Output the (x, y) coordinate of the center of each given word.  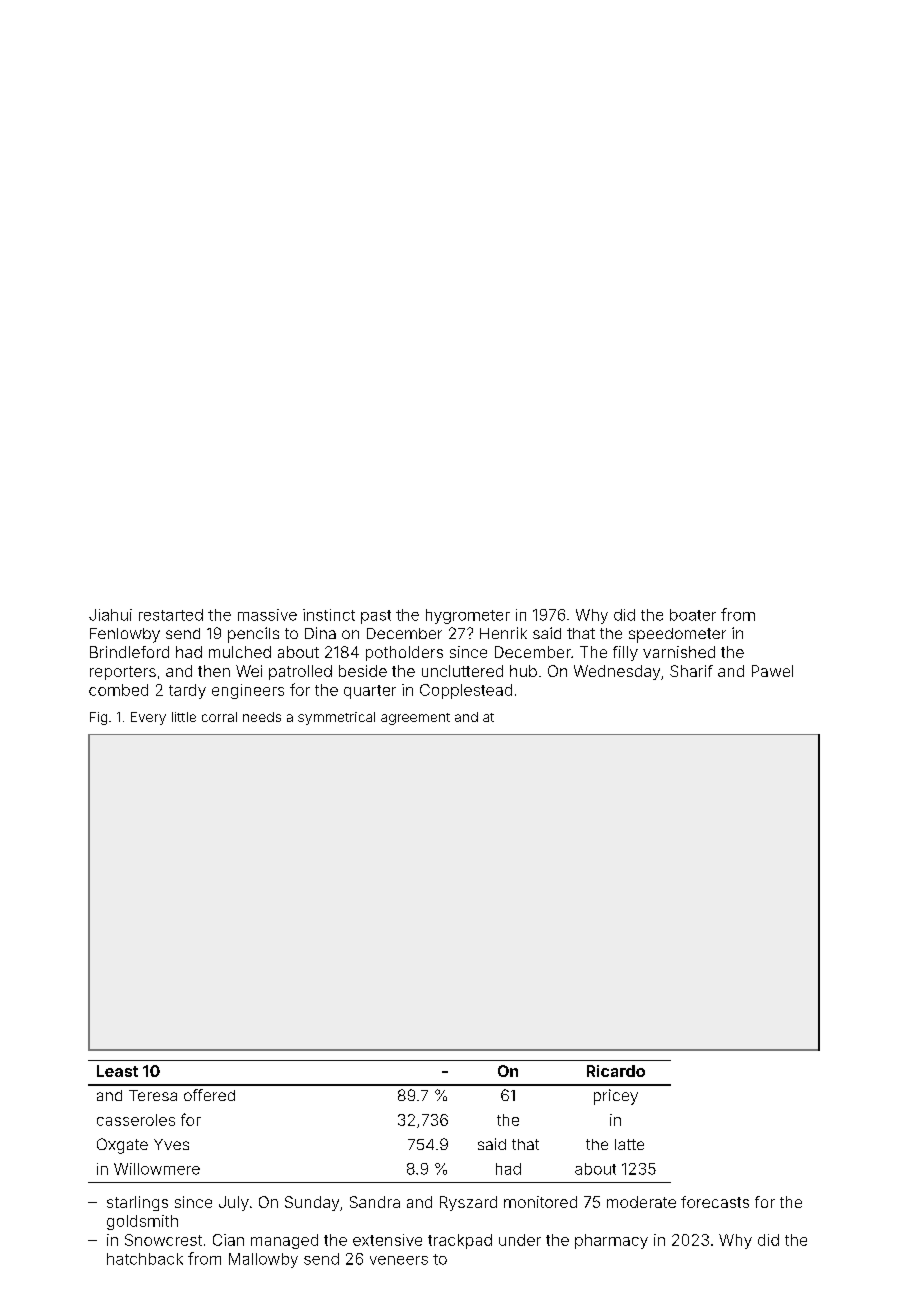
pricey (616, 1097)
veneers (399, 1260)
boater (693, 615)
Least (117, 1071)
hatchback (145, 1259)
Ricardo (616, 1071)
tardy (187, 691)
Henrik (503, 633)
